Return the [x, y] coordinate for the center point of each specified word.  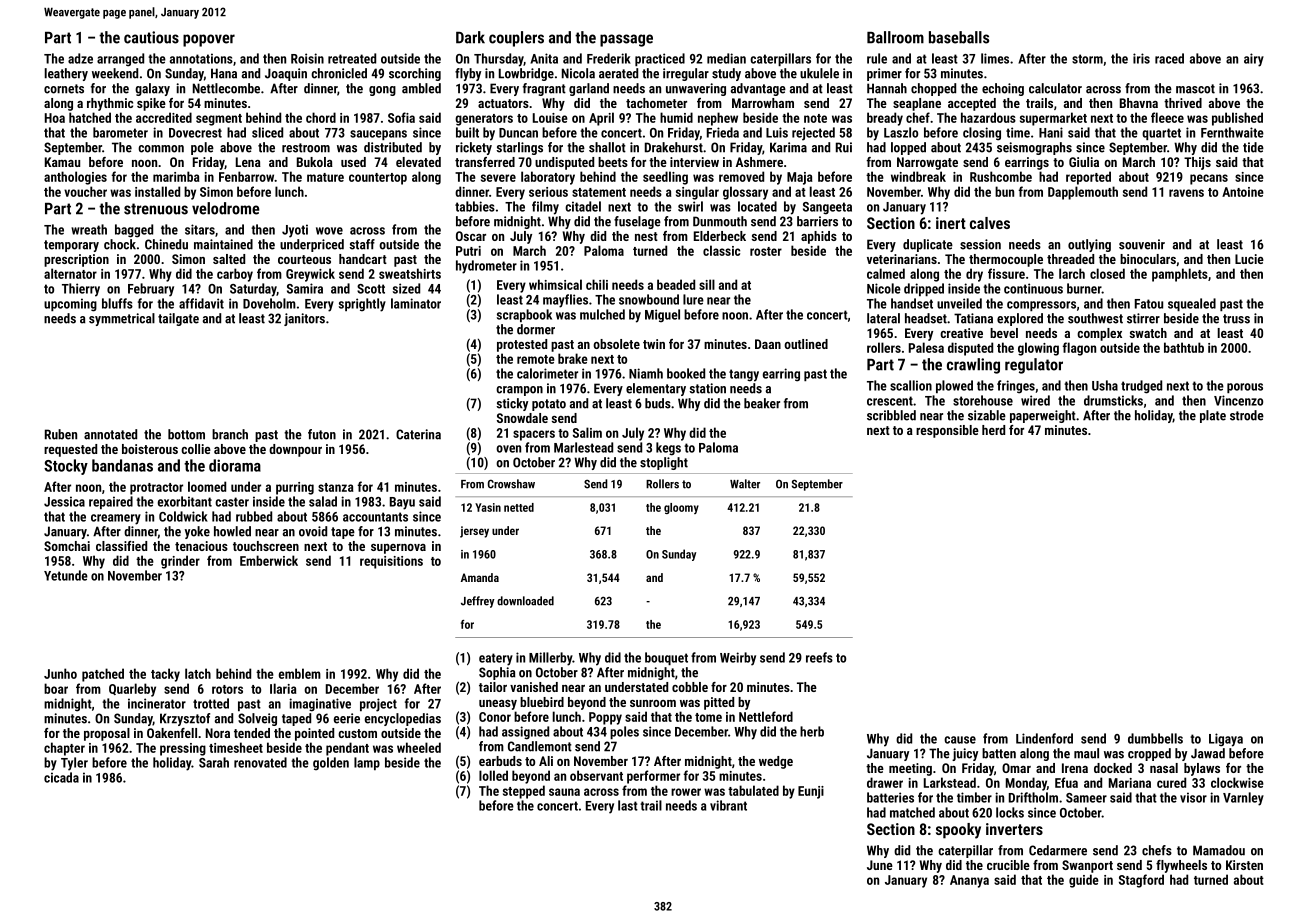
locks [1010, 812]
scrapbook [524, 315]
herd [993, 430]
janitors [304, 319]
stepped [524, 792]
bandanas [122, 465]
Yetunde [66, 575]
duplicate [928, 245]
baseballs [959, 37]
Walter [745, 484]
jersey [474, 532]
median [726, 58]
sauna [564, 792]
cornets [64, 89]
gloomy [681, 508]
